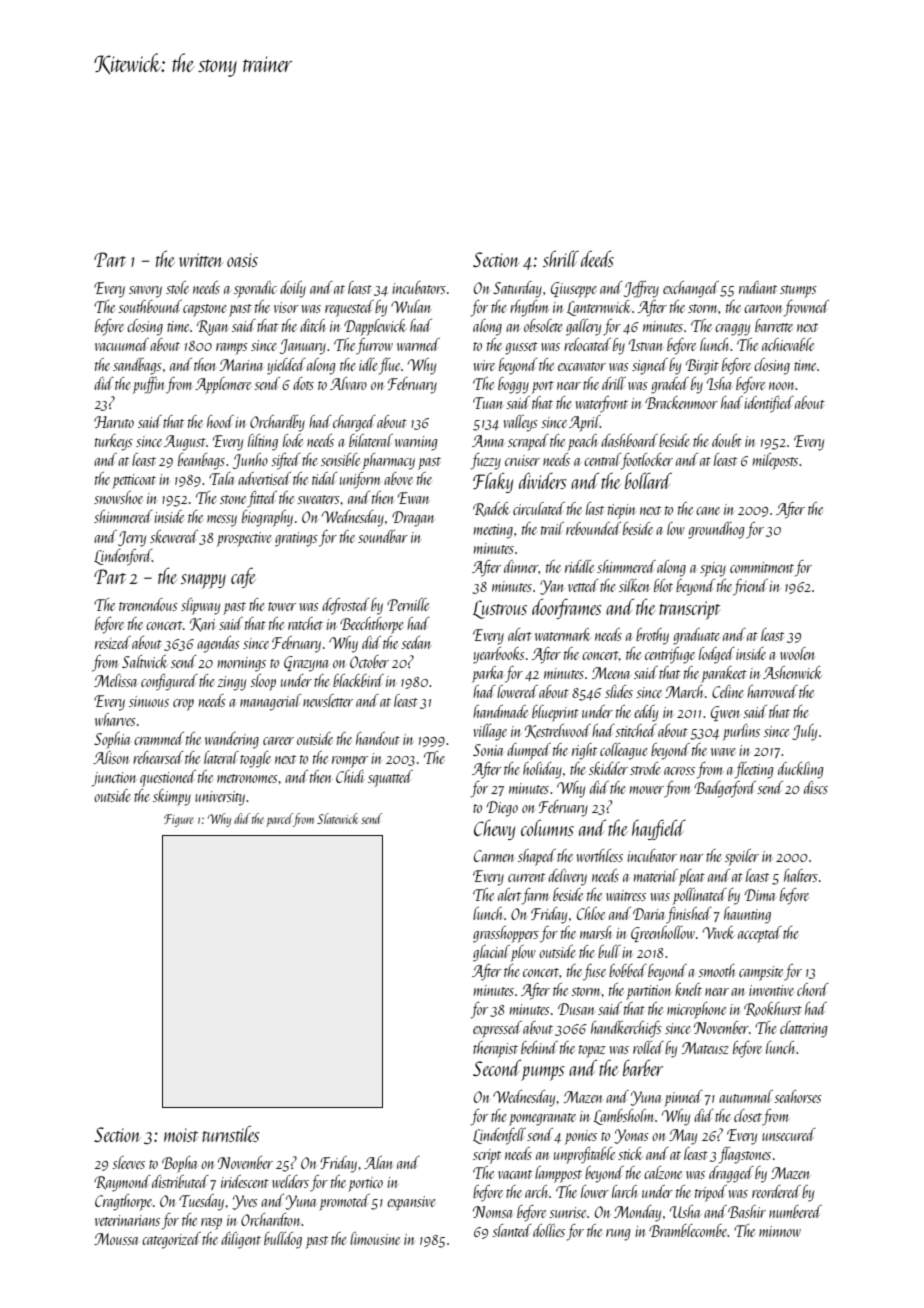 The height and width of the screenshot is (1308, 924). I want to click on glacial, so click(491, 953).
